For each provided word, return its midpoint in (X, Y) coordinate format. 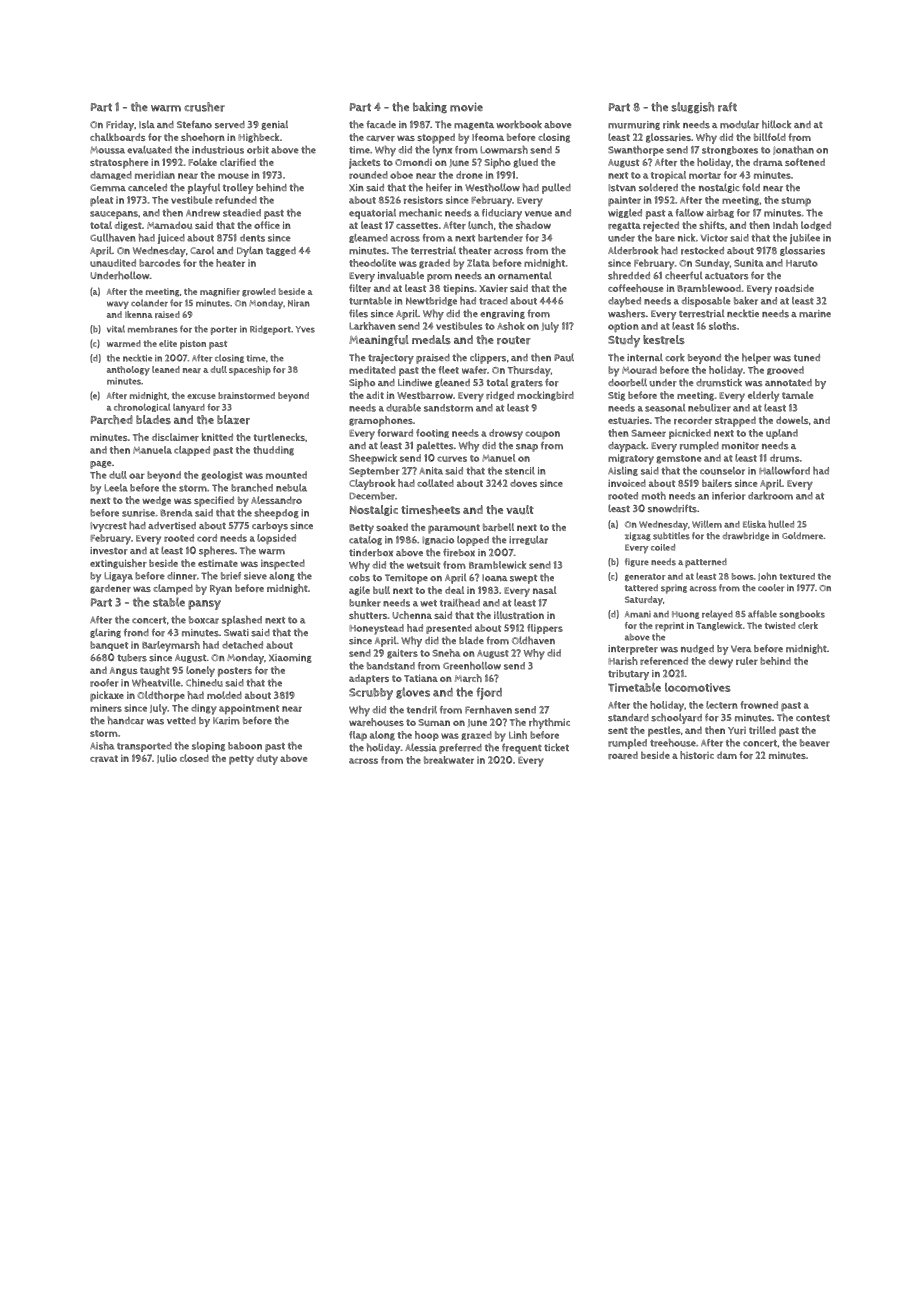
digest (128, 226)
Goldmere (802, 536)
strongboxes (730, 150)
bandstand (391, 666)
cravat (104, 759)
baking (430, 107)
